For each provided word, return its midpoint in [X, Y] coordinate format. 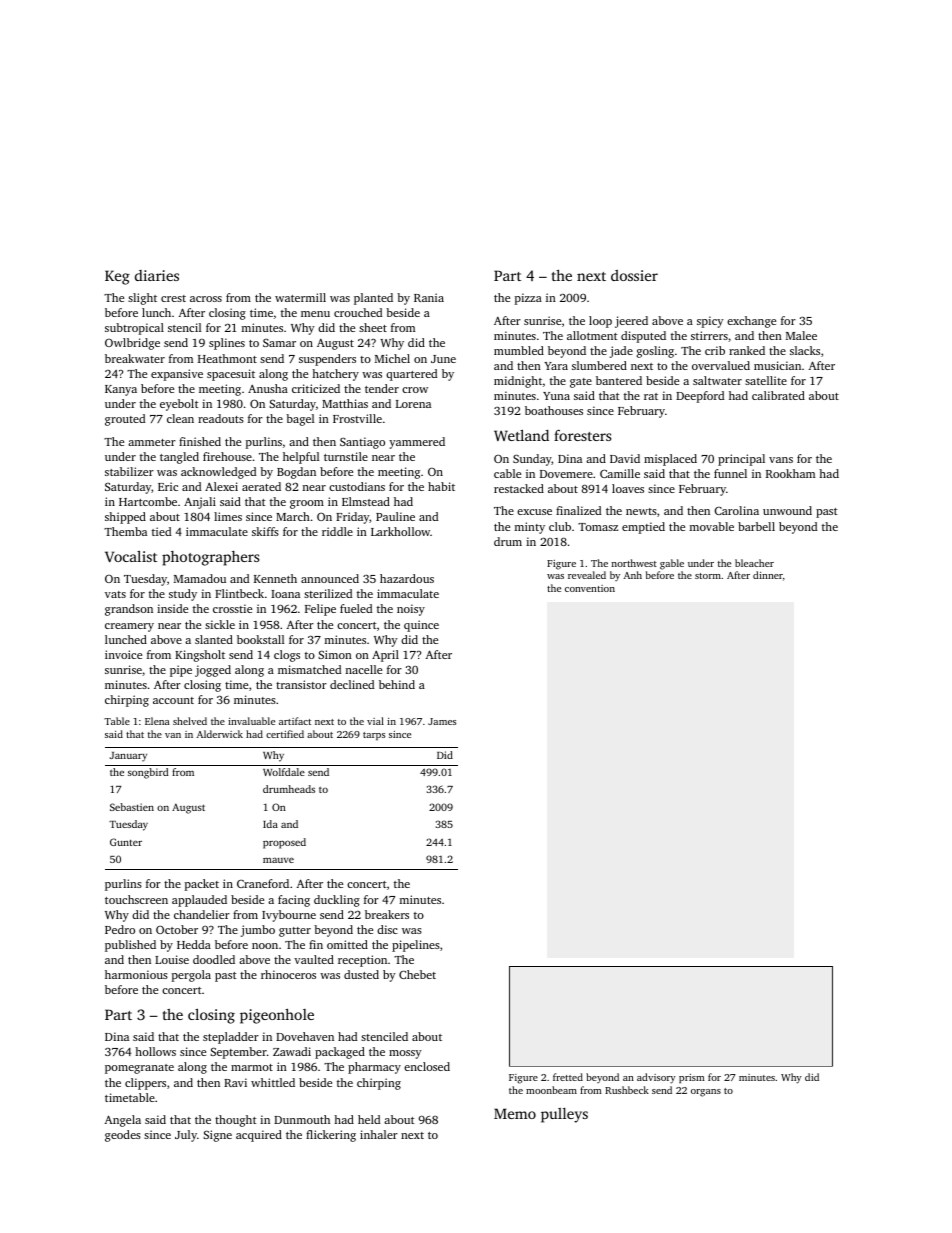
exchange [751, 322]
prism [692, 1079]
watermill [300, 297]
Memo [515, 1113]
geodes [123, 1136]
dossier [634, 275]
